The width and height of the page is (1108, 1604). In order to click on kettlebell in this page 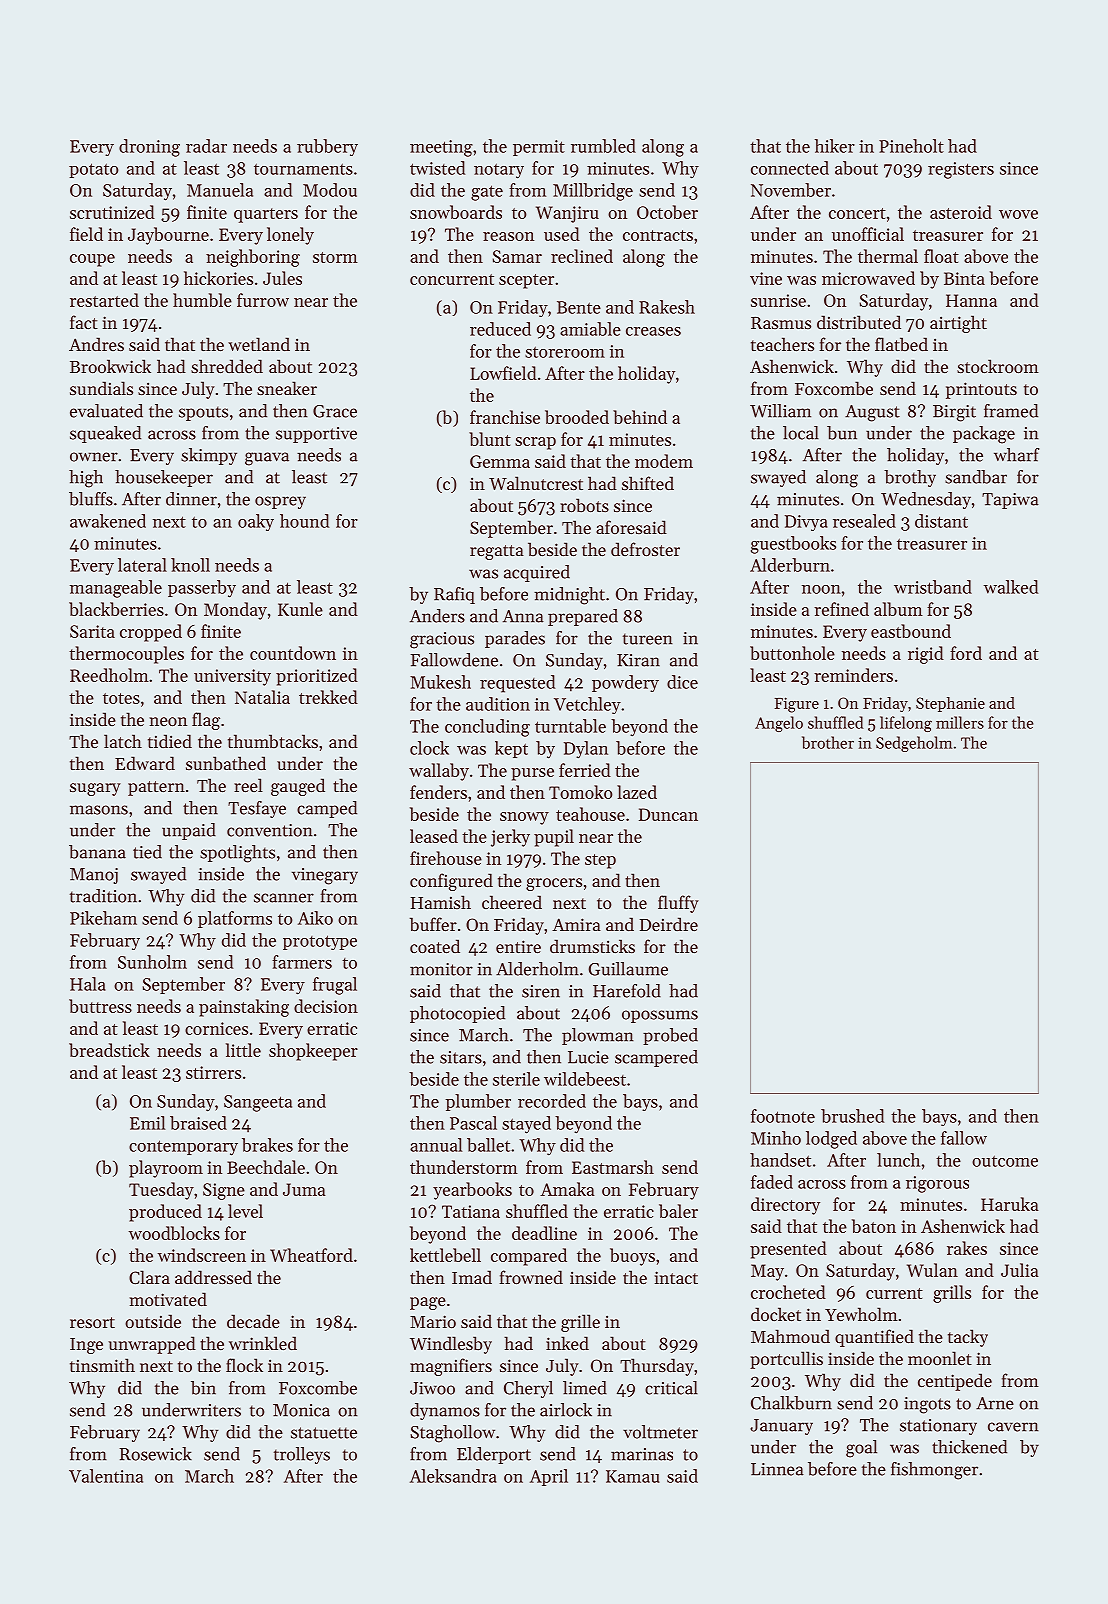, I will do `click(445, 1255)`.
